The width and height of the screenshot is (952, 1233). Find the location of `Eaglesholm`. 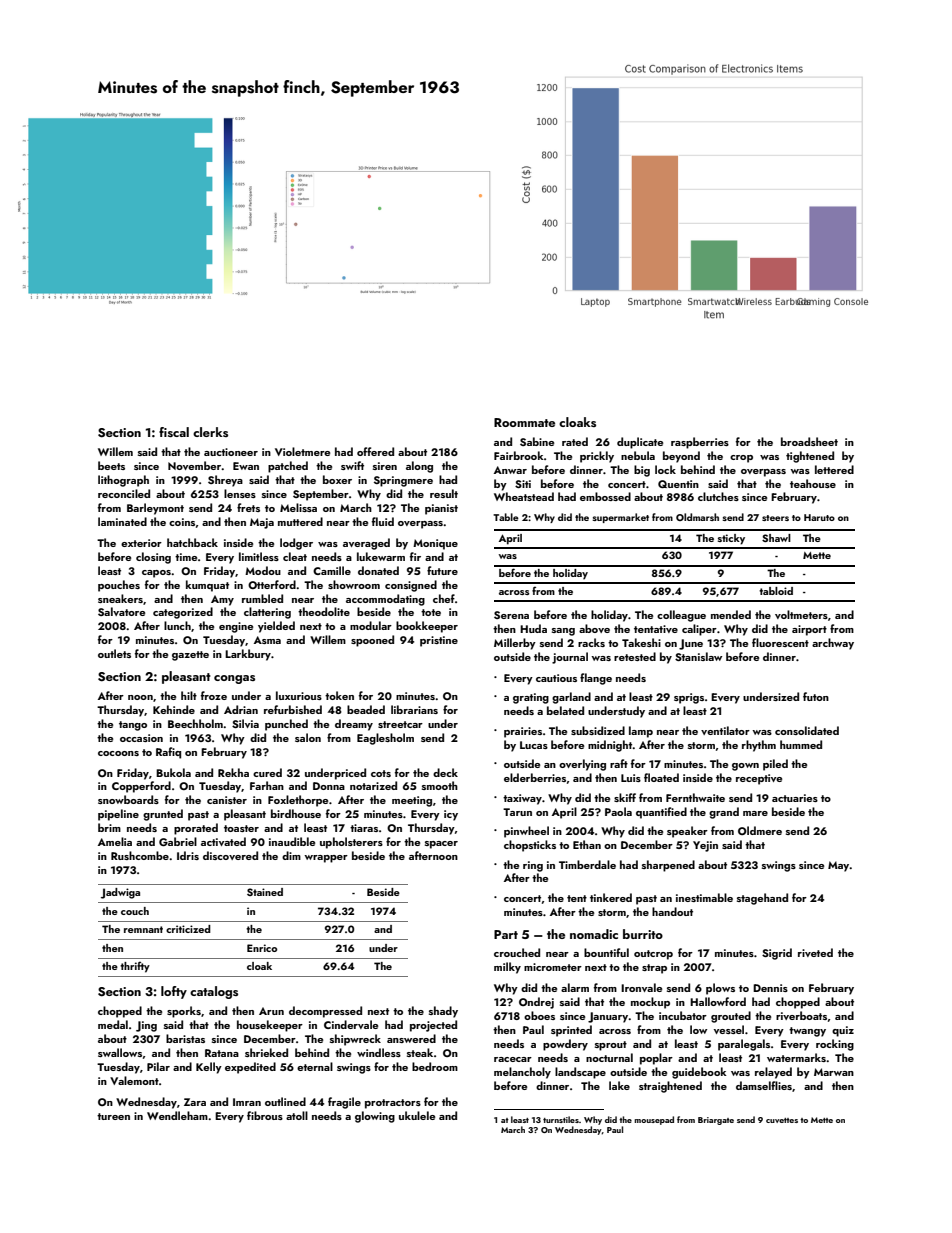

Eaglesholm is located at coordinates (385, 739).
